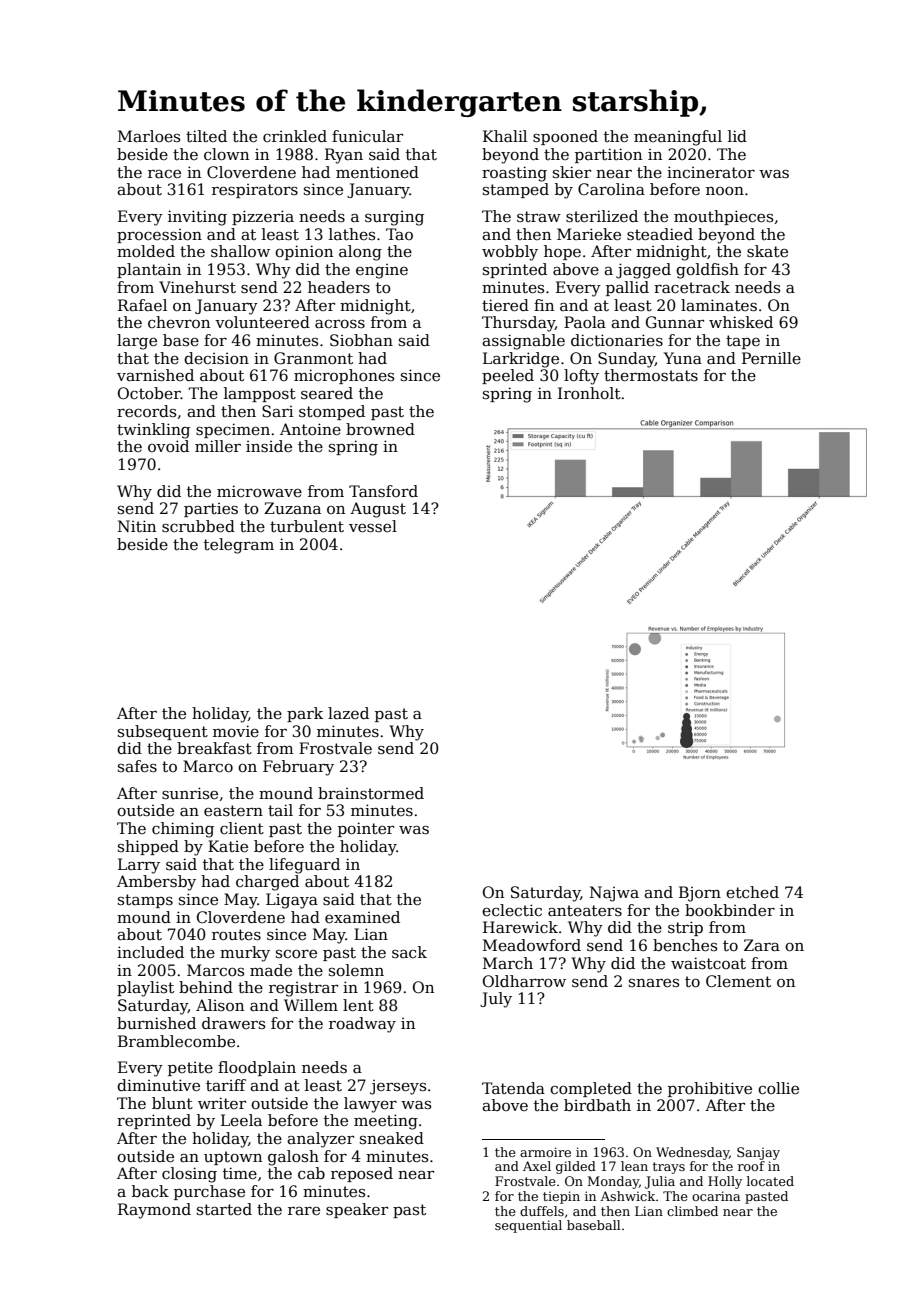 The width and height of the page is (924, 1308). Describe the element at coordinates (719, 305) in the page. I see `laminates` at that location.
